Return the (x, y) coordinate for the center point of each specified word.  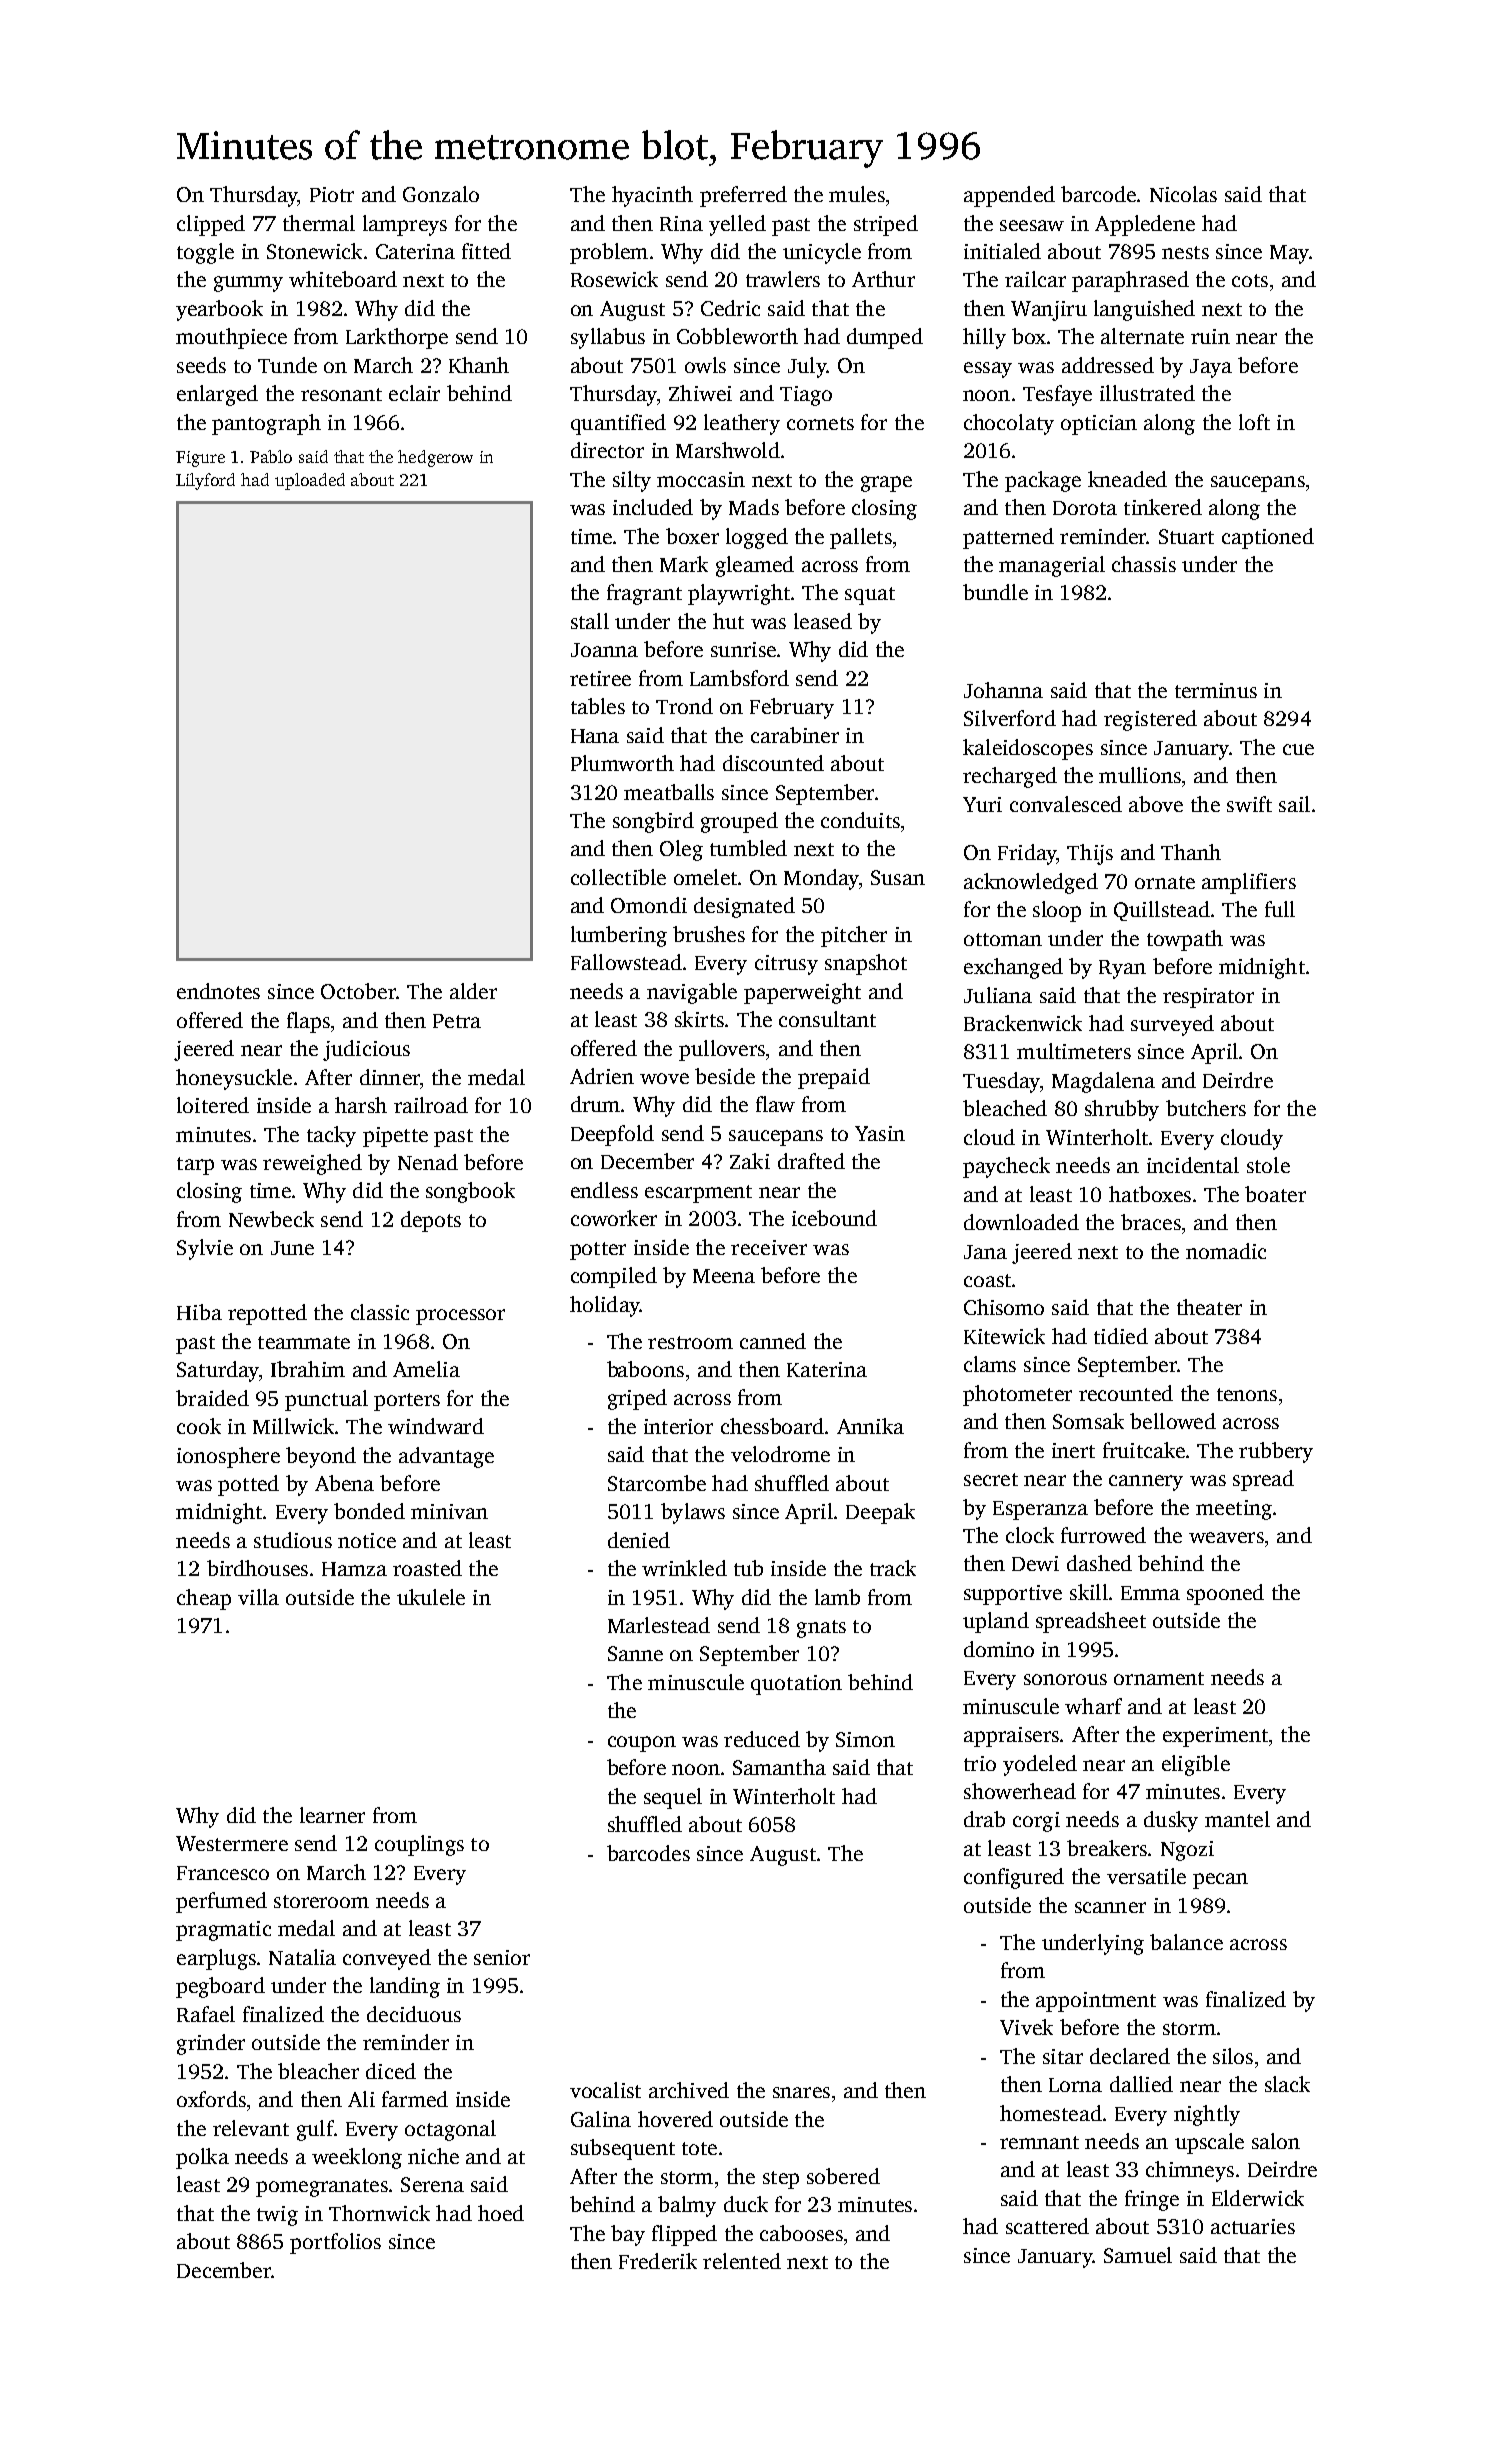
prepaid (834, 1078)
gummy (248, 284)
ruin (1210, 336)
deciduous (414, 2014)
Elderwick (1258, 2198)
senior (502, 1957)
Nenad (428, 1162)
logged (757, 538)
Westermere (232, 1843)
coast (987, 1280)
